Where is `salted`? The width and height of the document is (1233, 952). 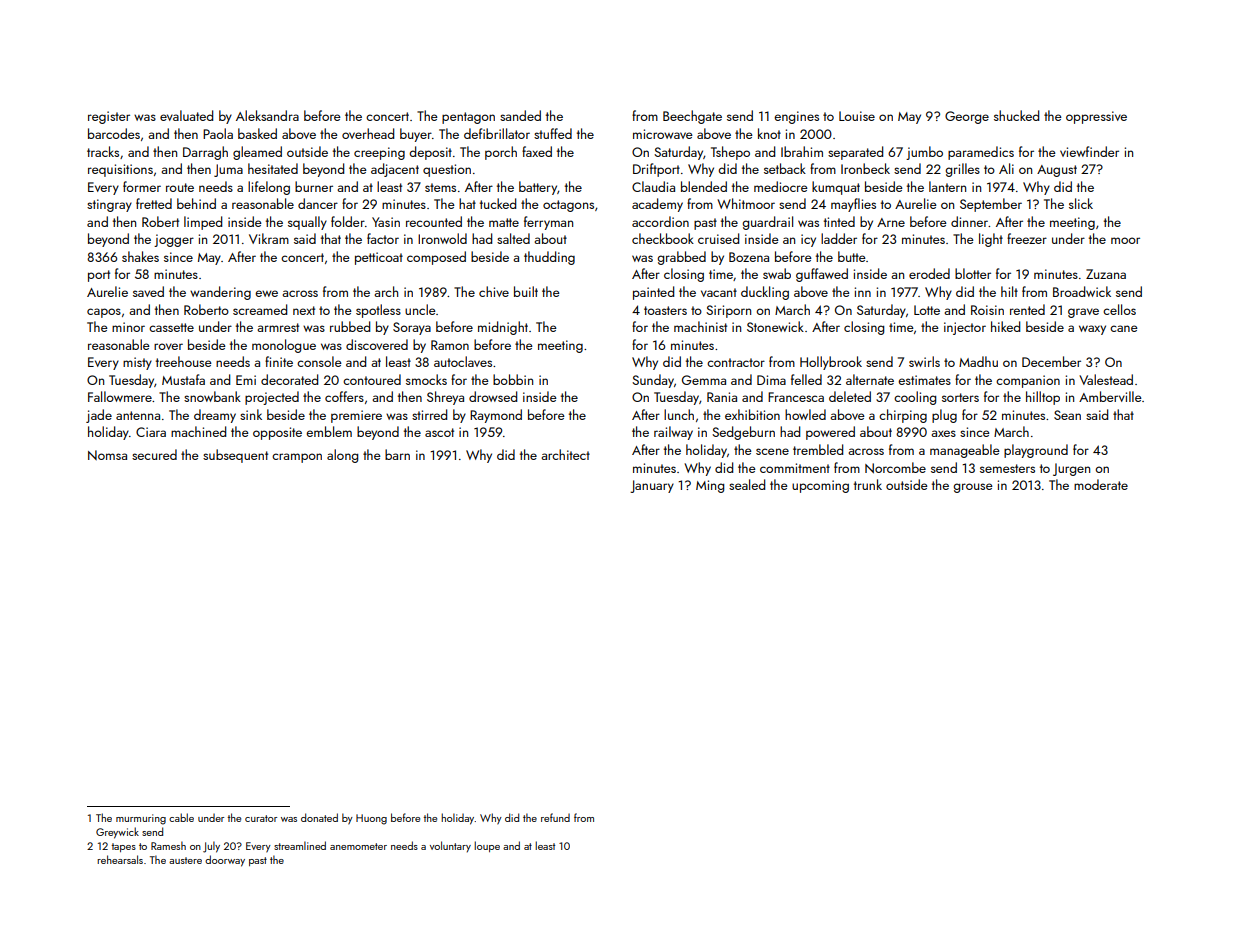 salted is located at coordinates (513, 238).
